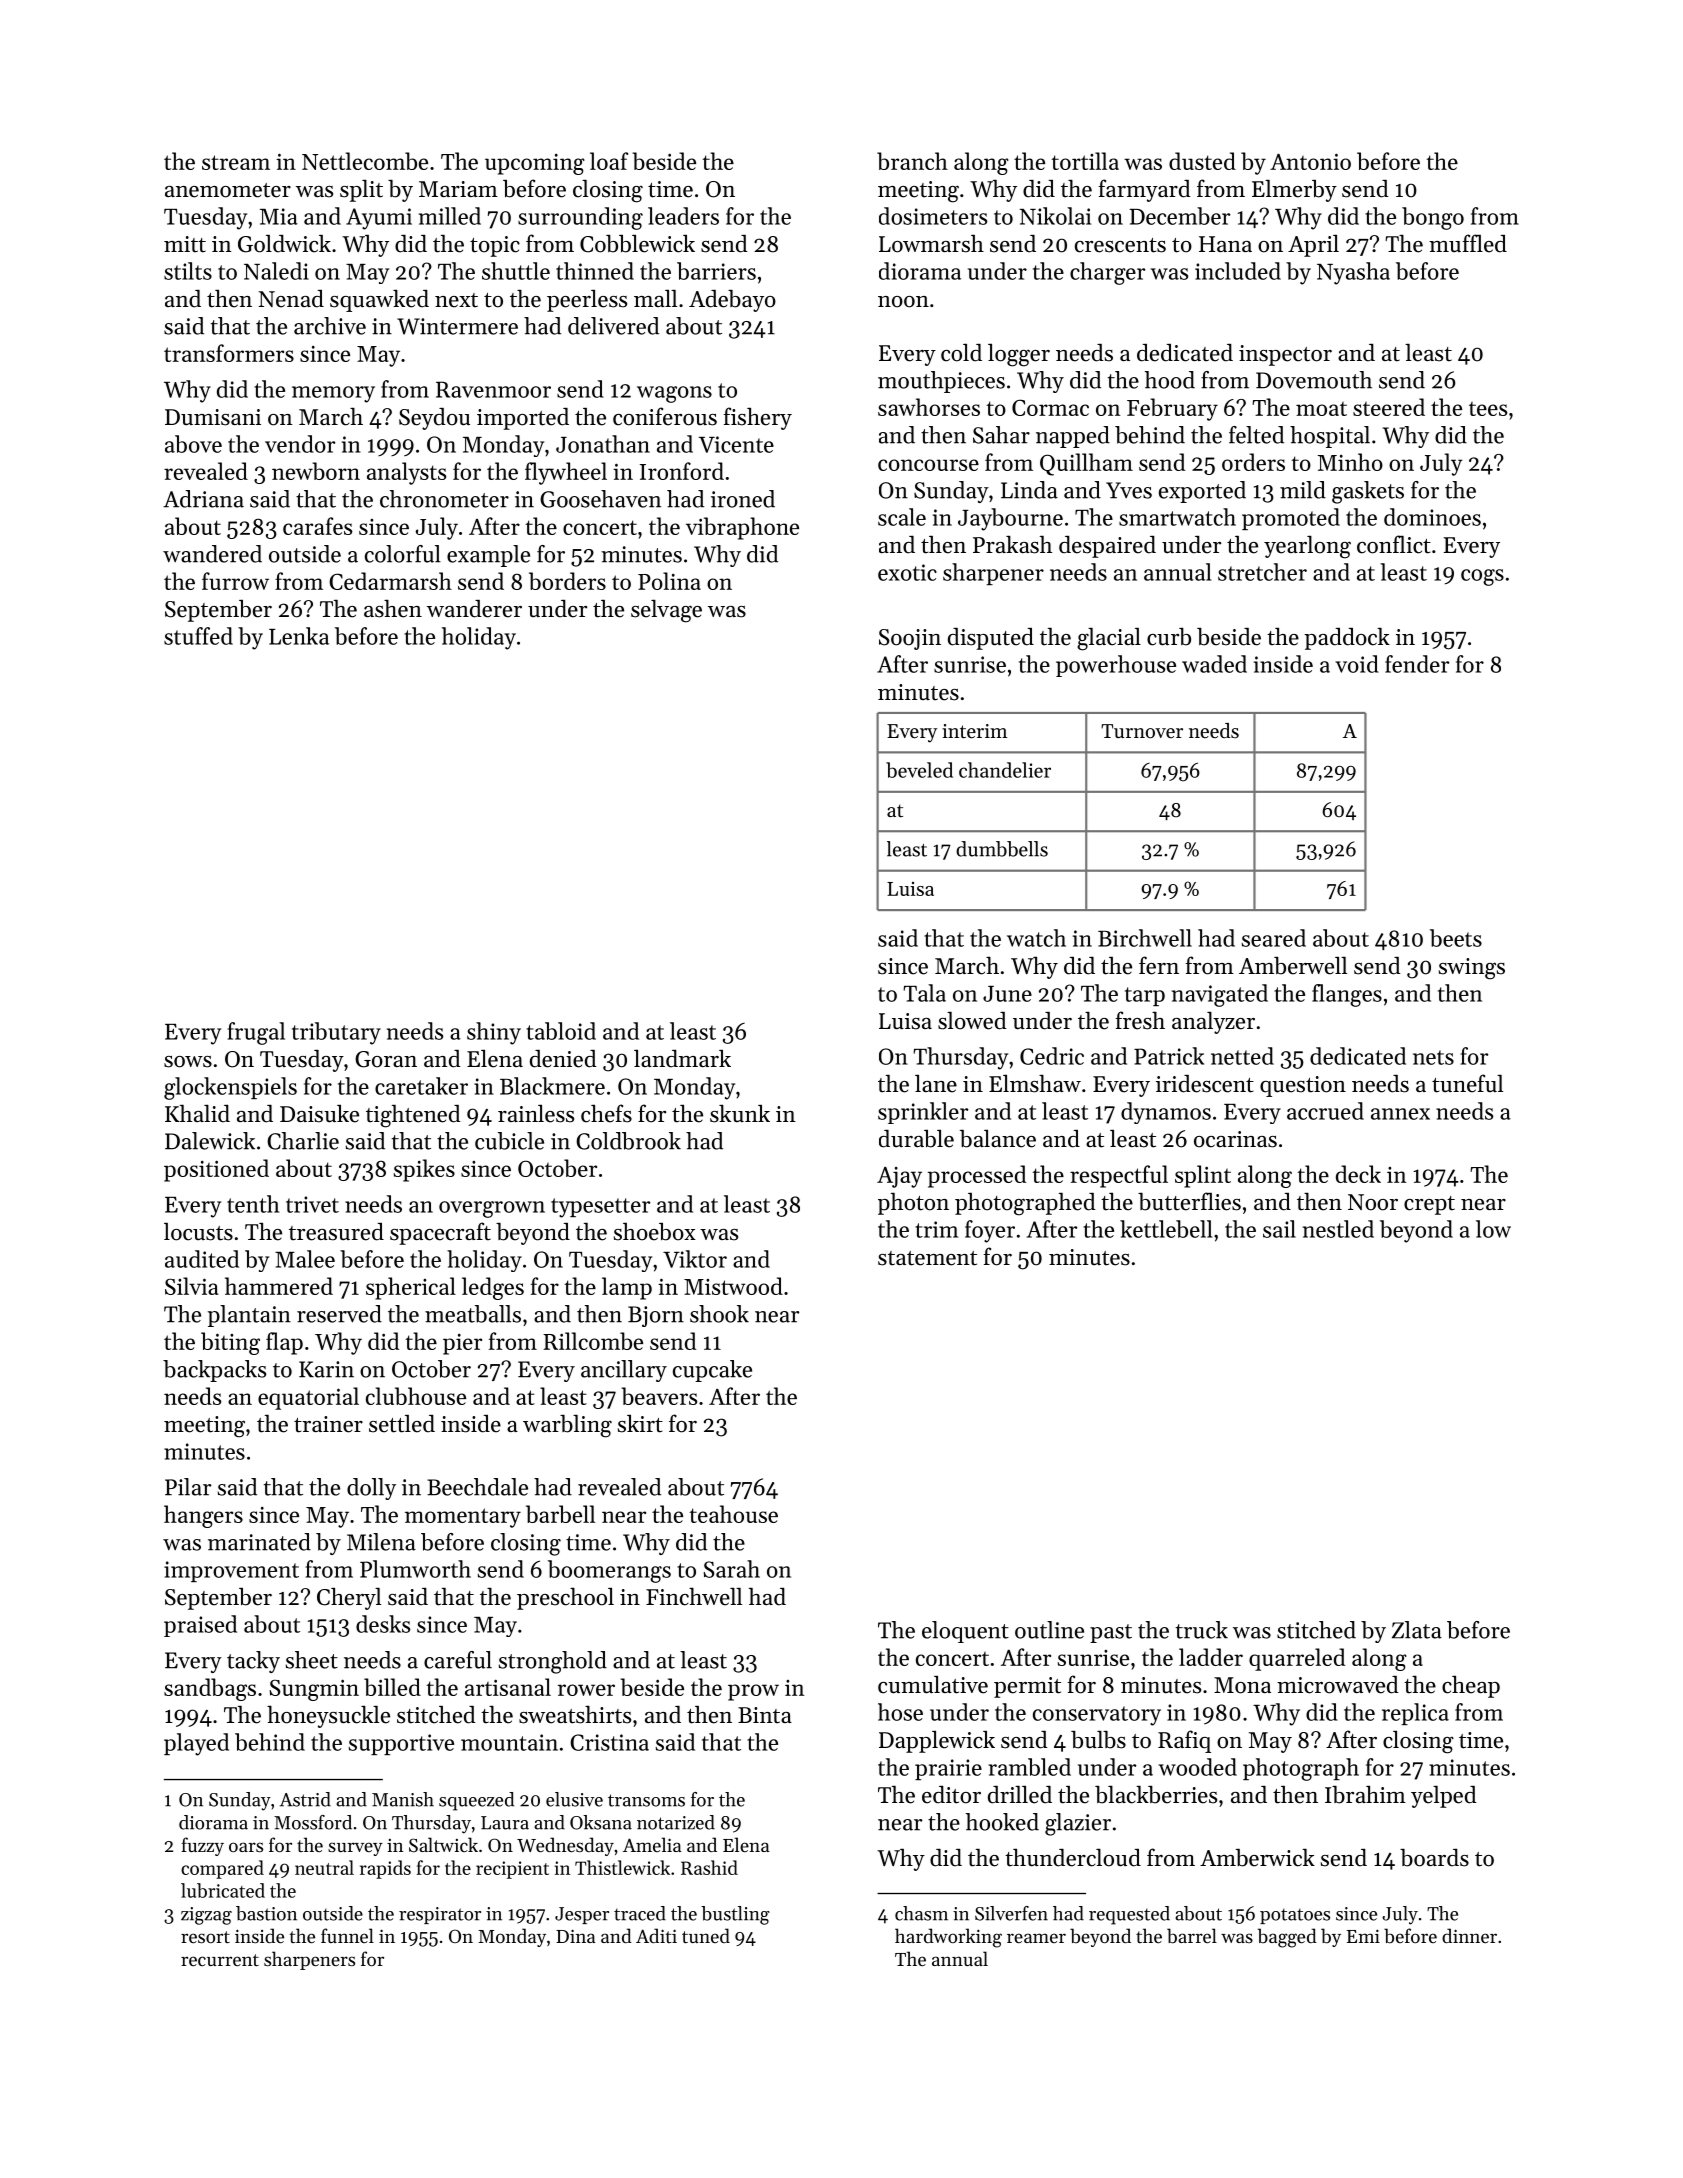 Image resolution: width=1683 pixels, height=2178 pixels. I want to click on Nettlecombe, so click(365, 161).
